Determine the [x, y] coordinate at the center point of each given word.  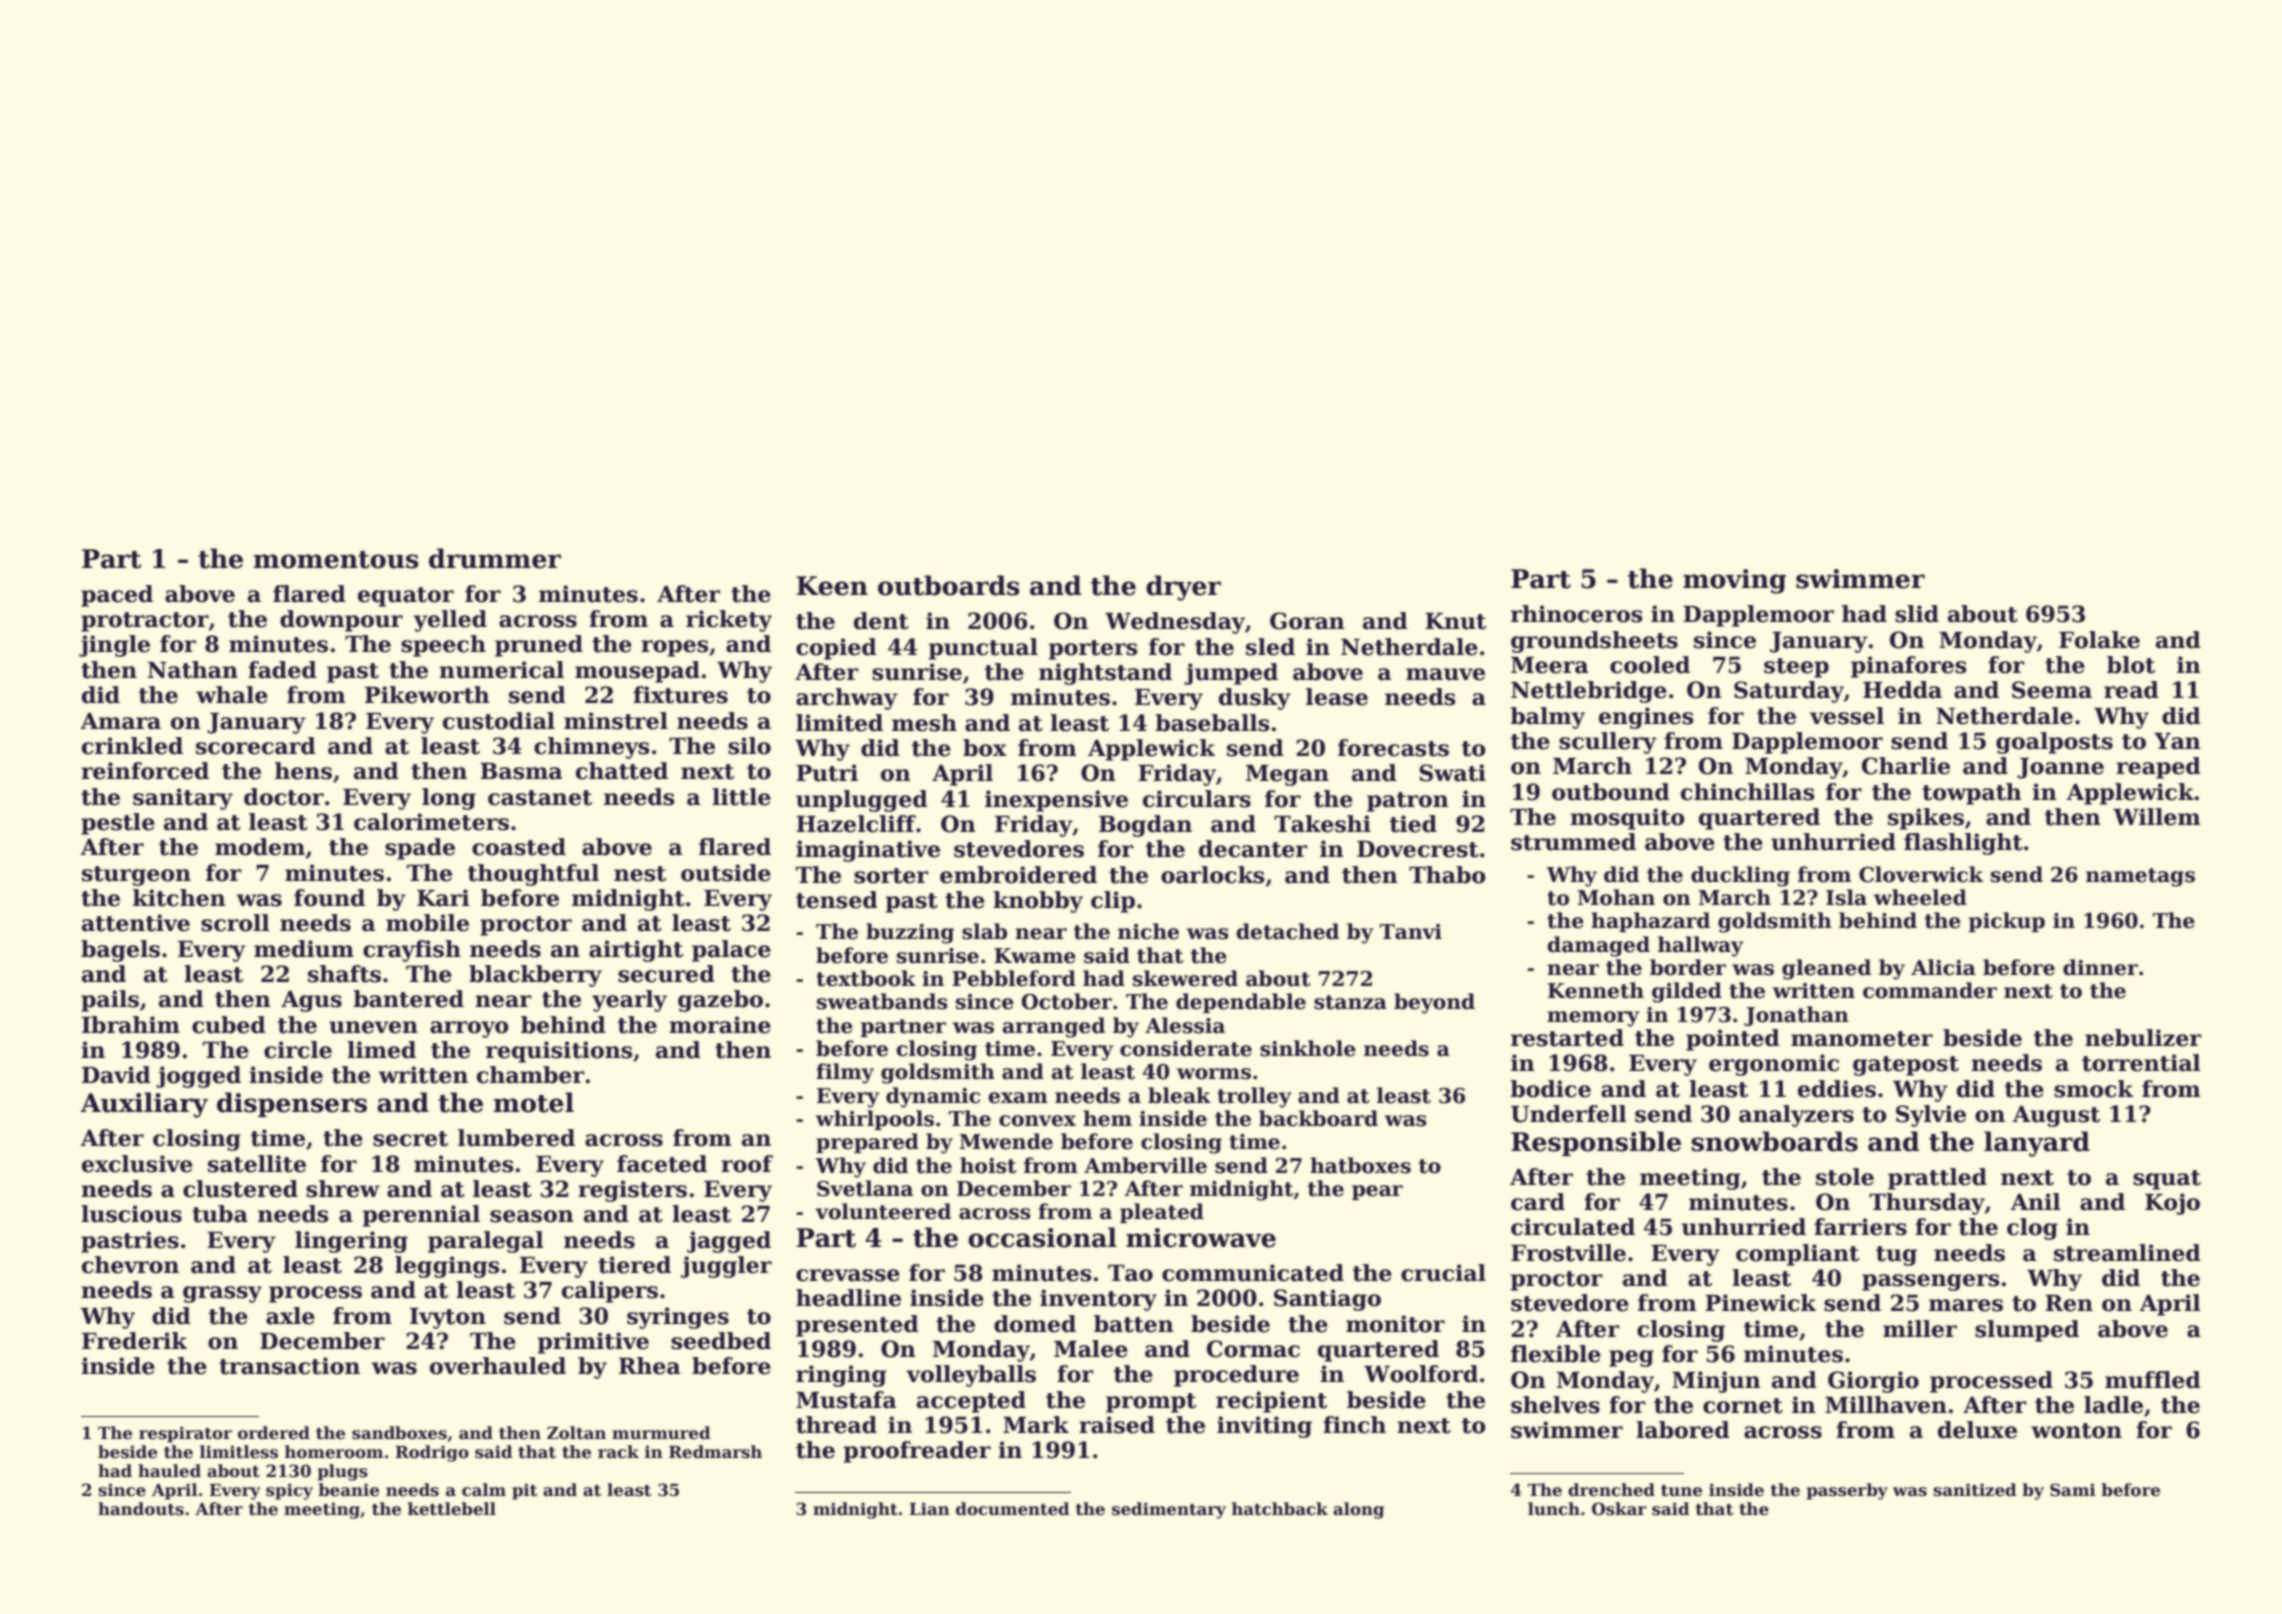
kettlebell [452, 1509]
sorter [891, 876]
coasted [519, 847]
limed [381, 1050]
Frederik [134, 1341]
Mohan [1616, 897]
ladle [2113, 1405]
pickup [2006, 922]
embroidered [1018, 875]
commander [1930, 990]
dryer [1183, 588]
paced [117, 596]
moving [1734, 581]
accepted [971, 1402]
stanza [1350, 1002]
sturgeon [136, 876]
